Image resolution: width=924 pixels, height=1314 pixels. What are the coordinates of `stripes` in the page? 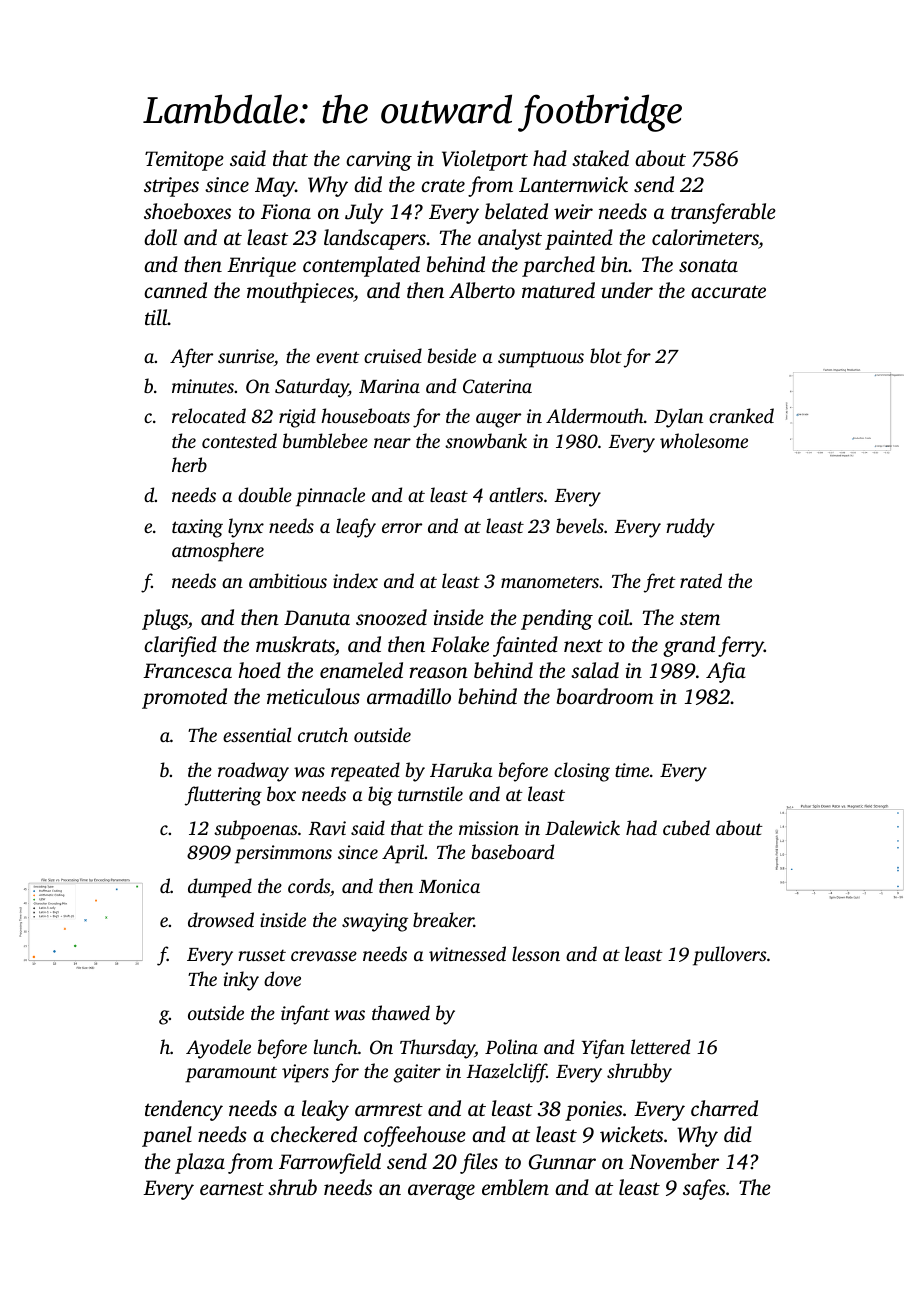 It's located at (171, 187).
